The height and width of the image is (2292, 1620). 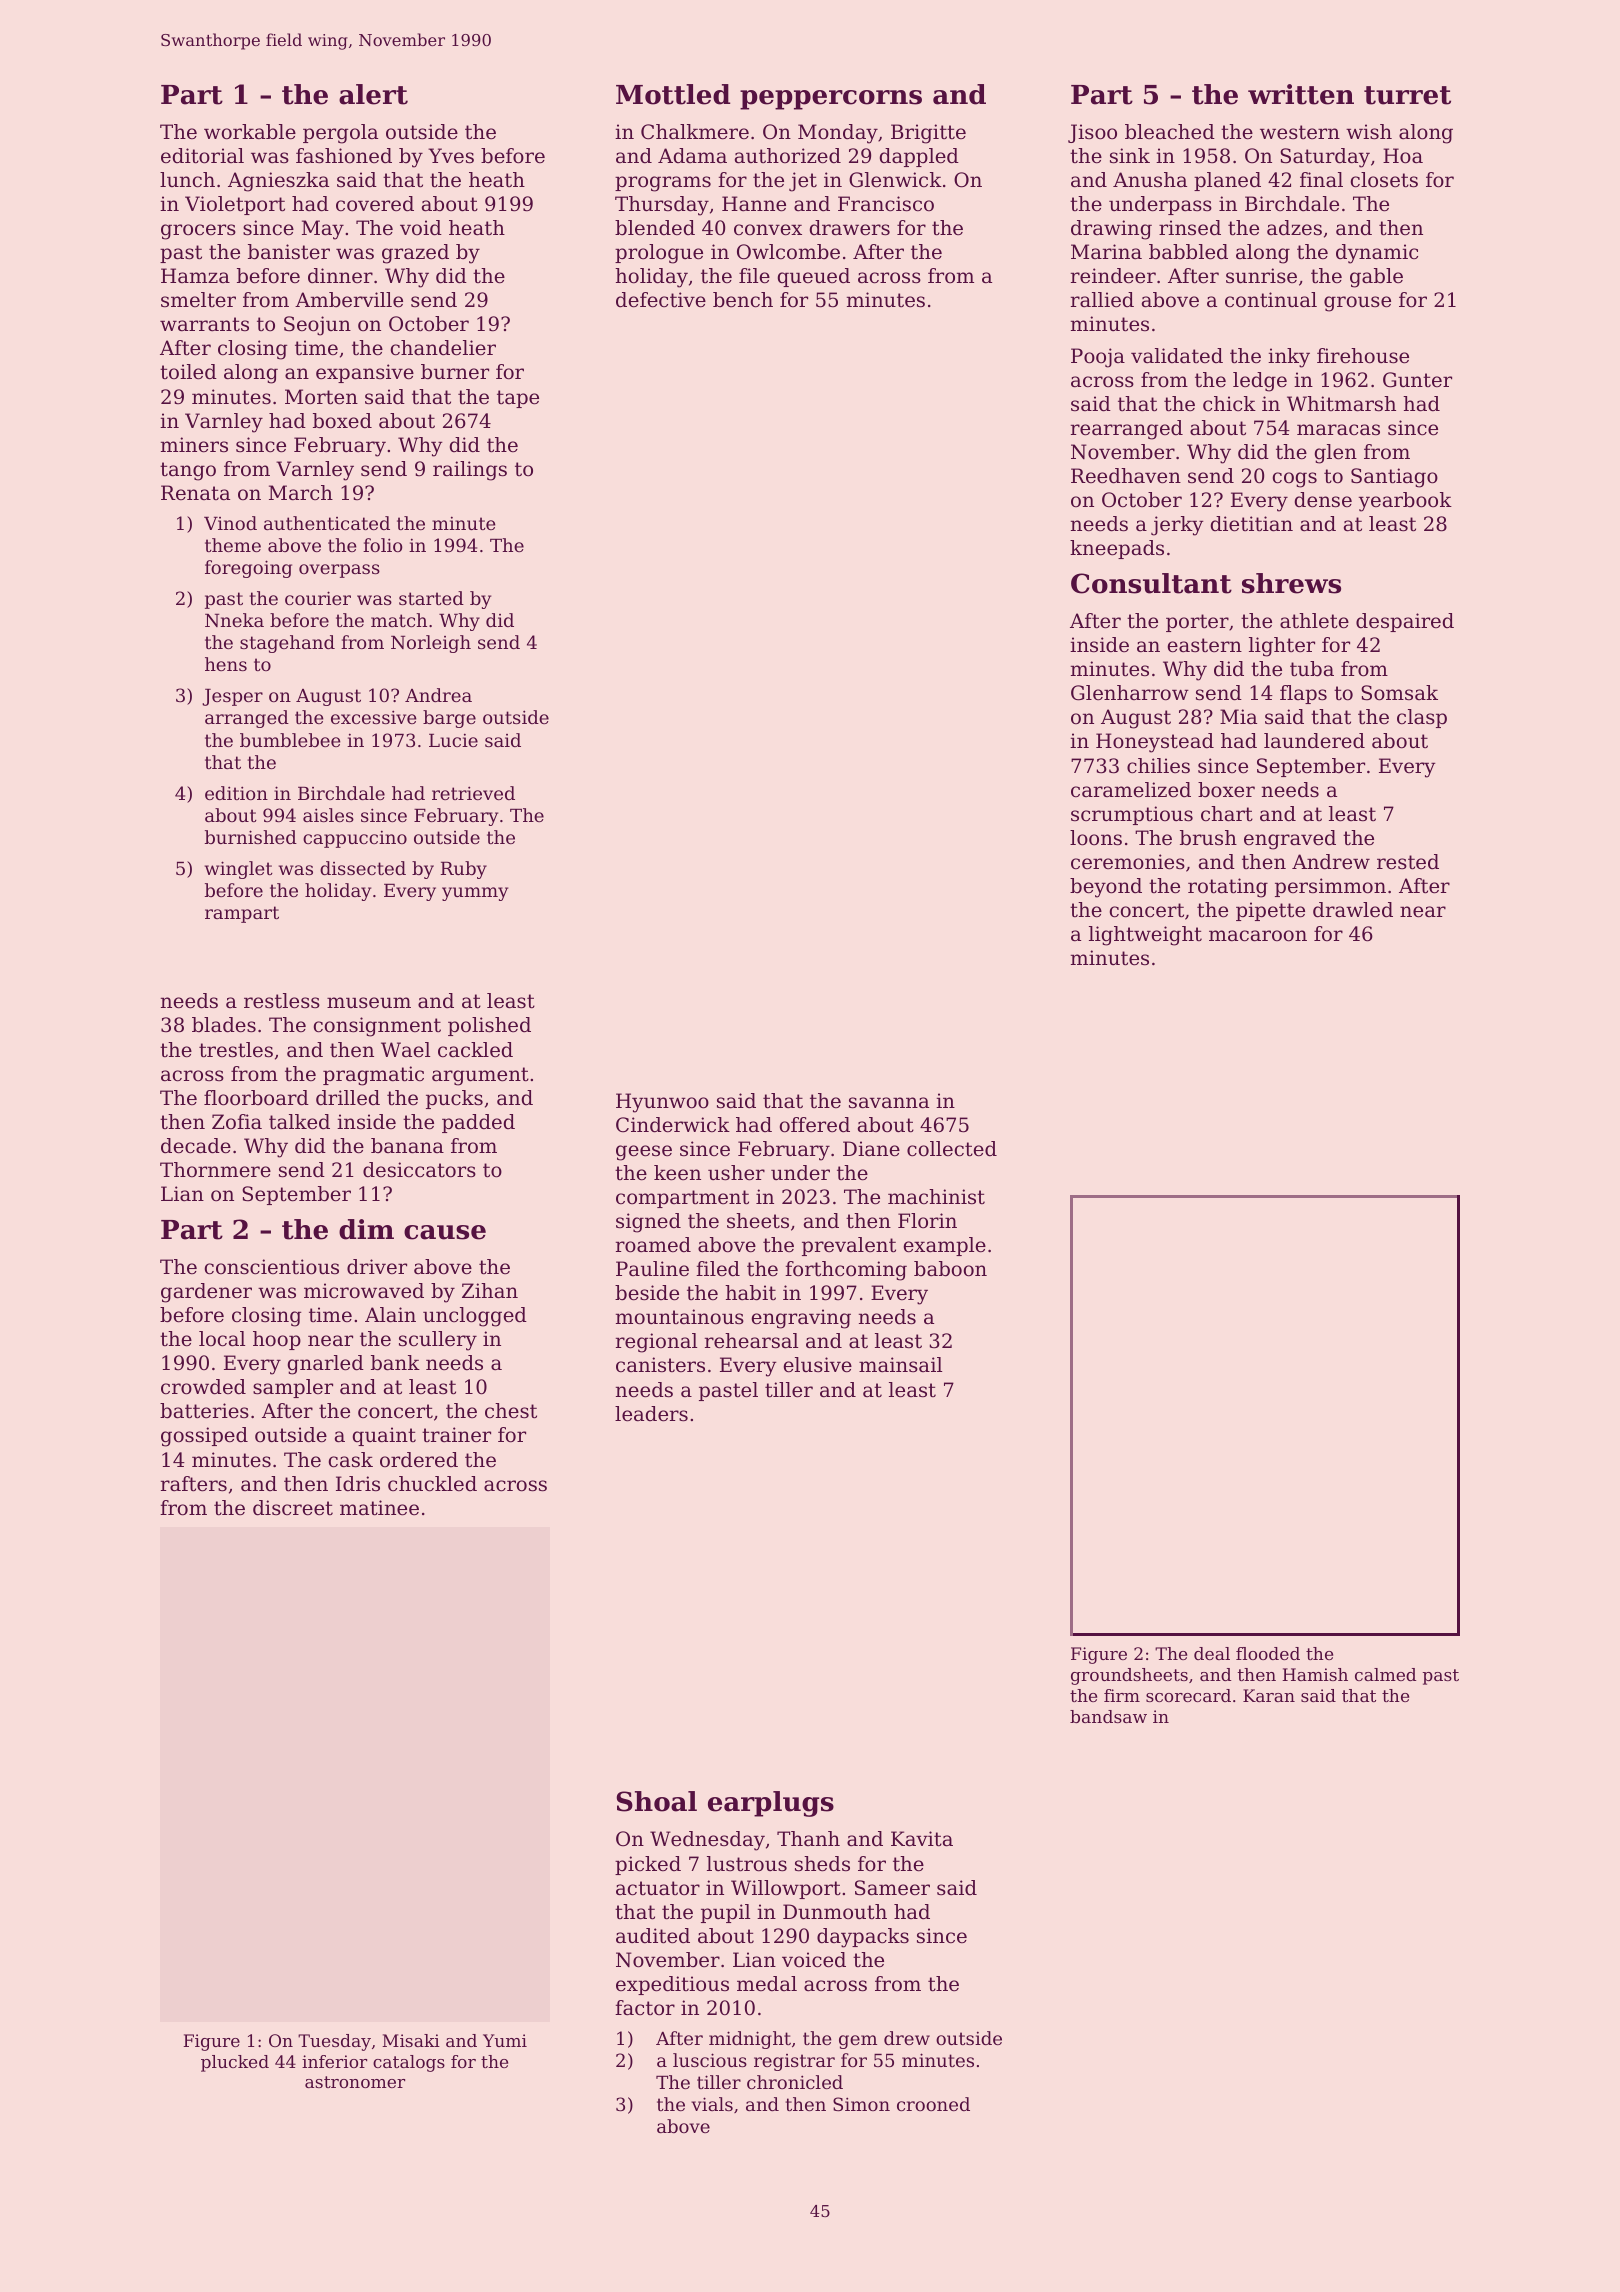 I want to click on gardener, so click(x=206, y=1293).
